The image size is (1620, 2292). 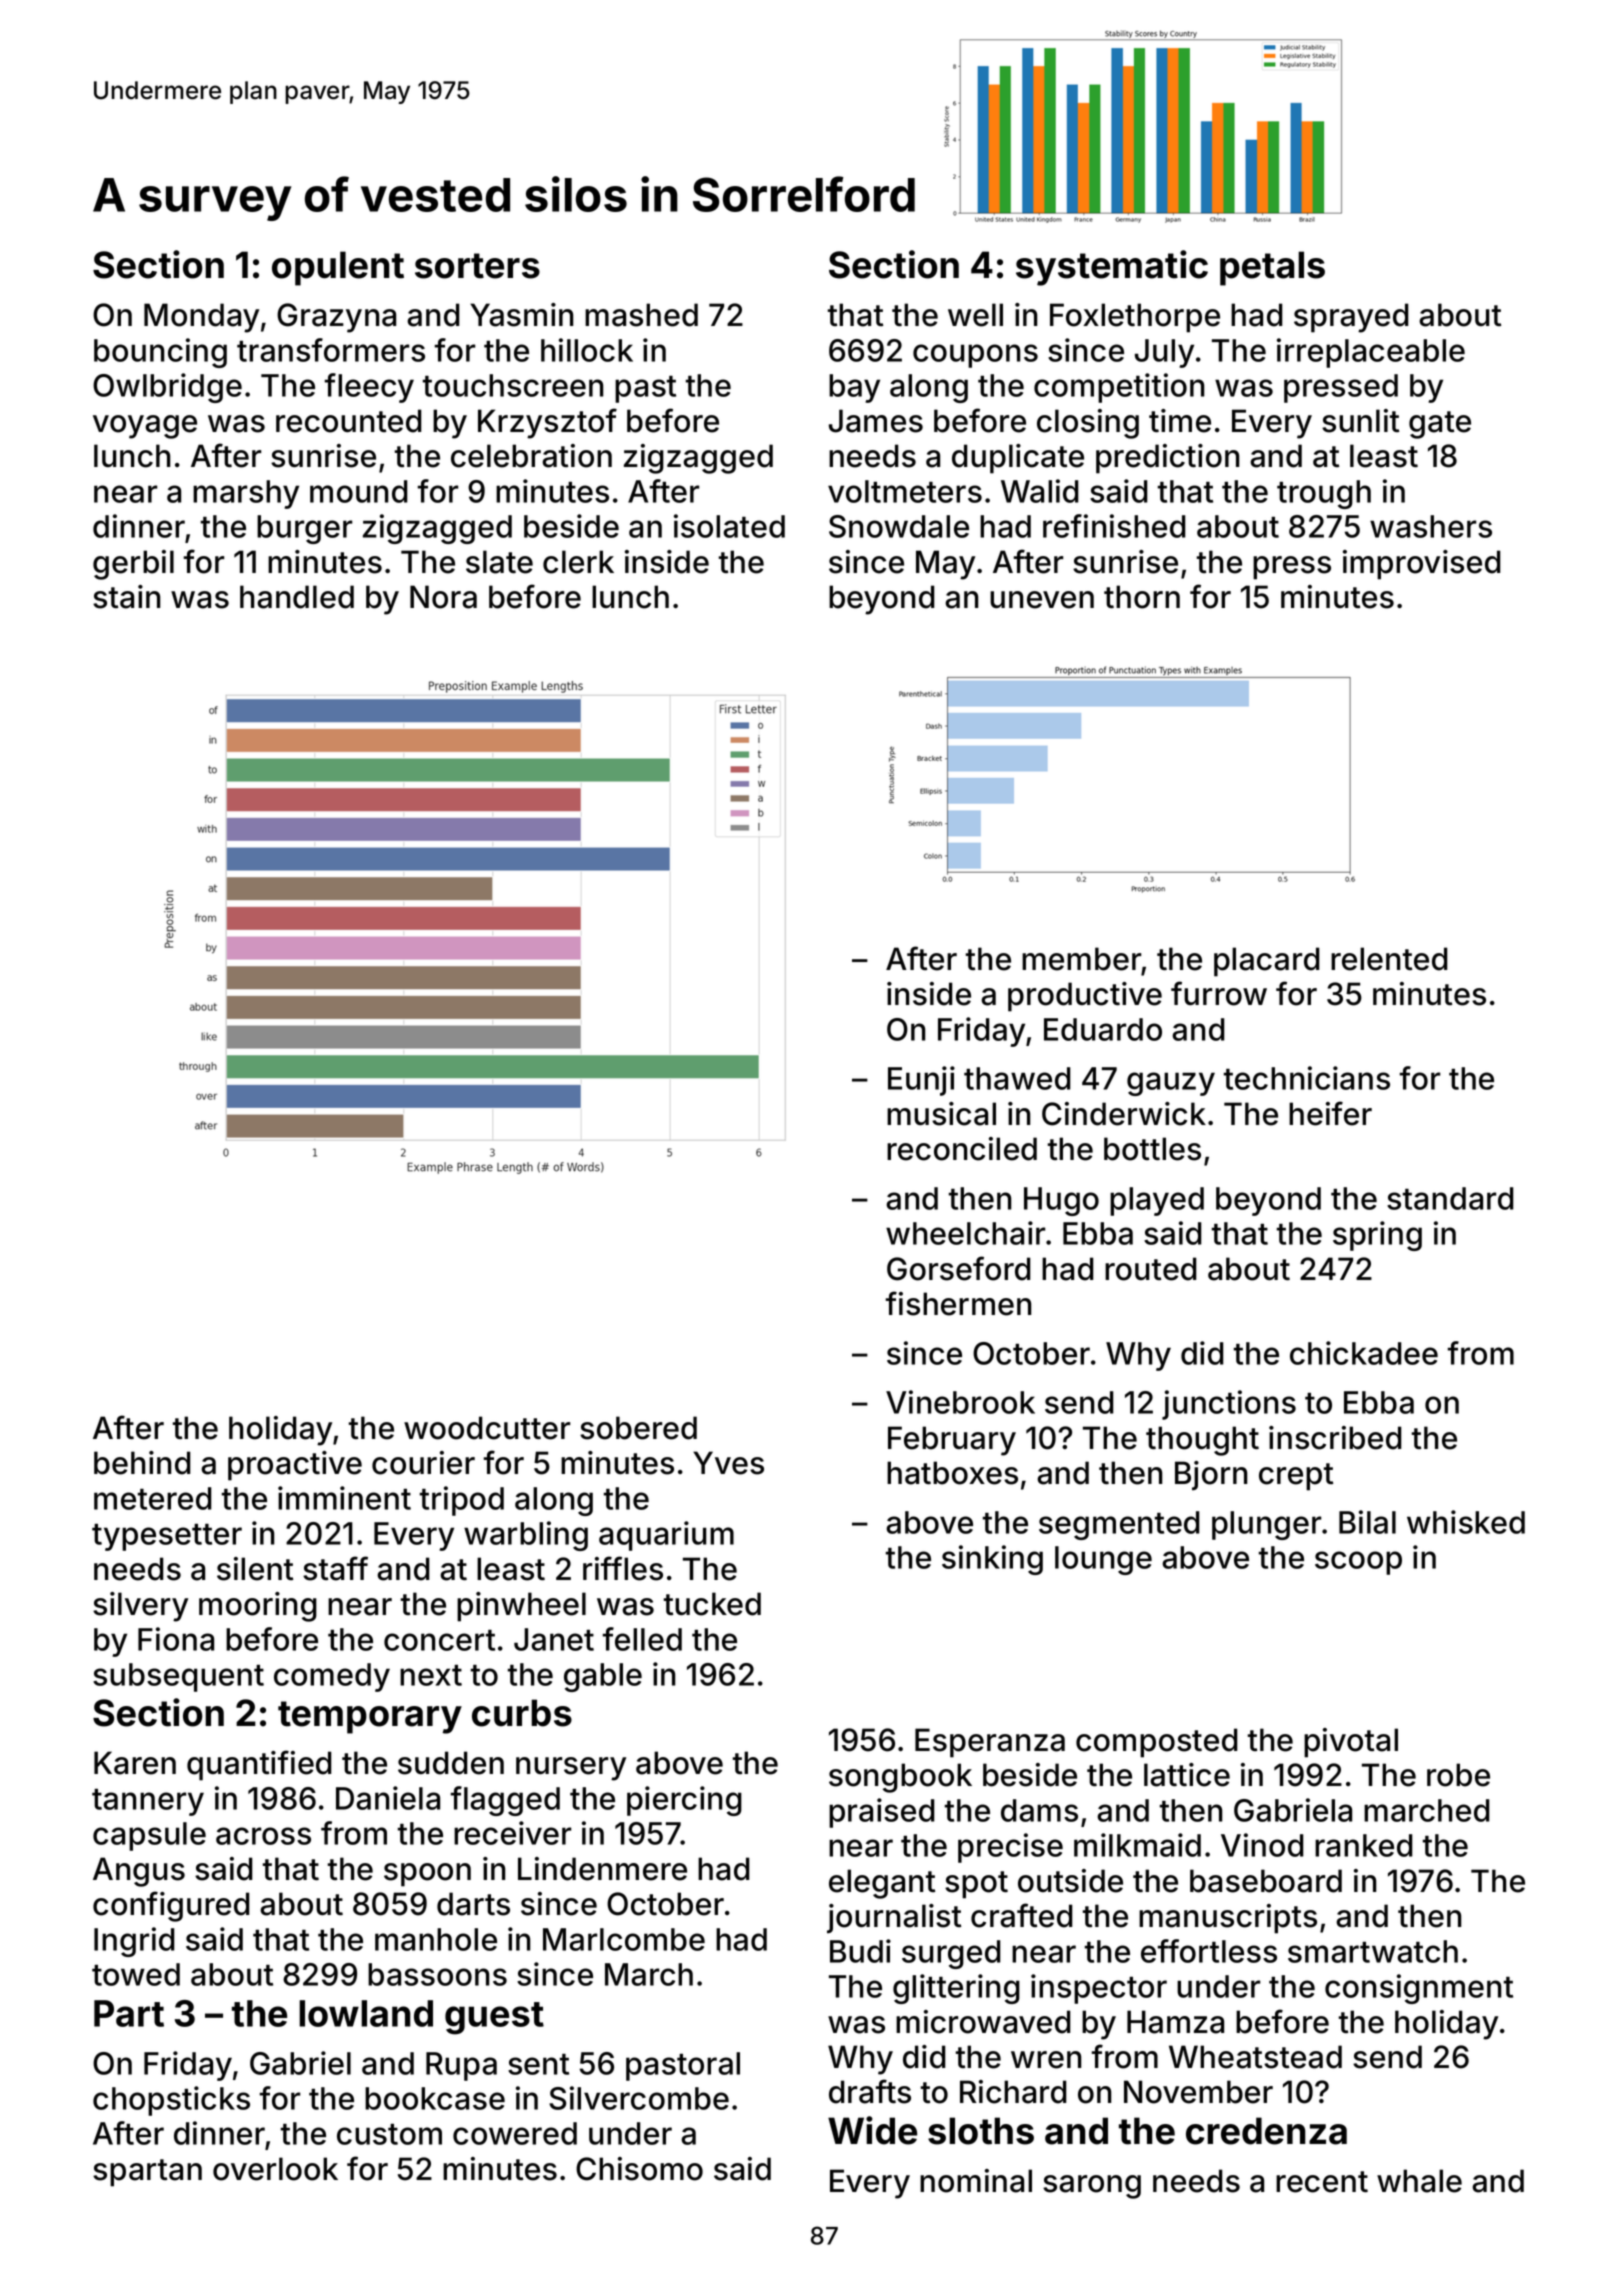 What do you see at coordinates (624, 1939) in the page?
I see `Marlcombe` at bounding box center [624, 1939].
